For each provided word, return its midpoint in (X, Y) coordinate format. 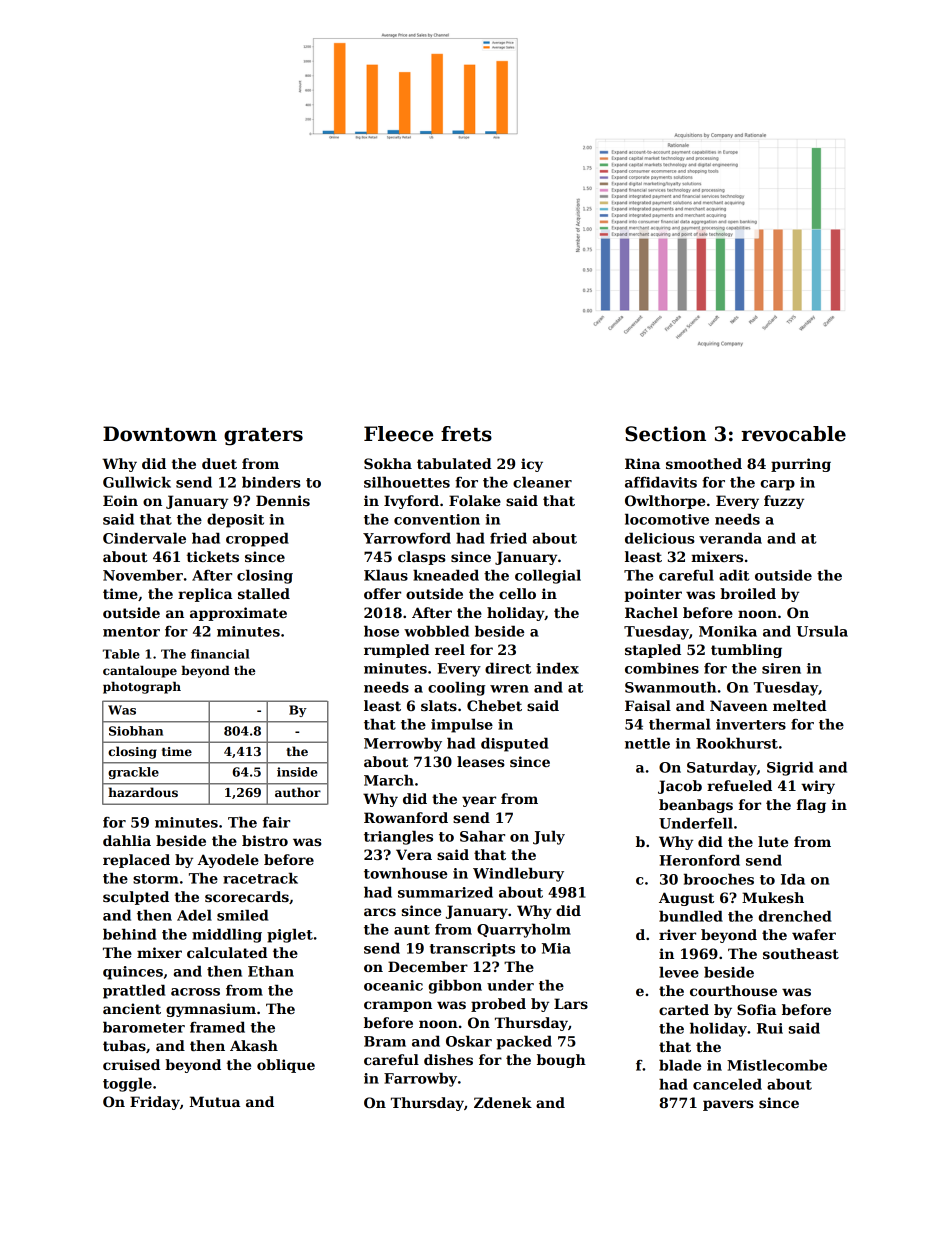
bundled (691, 916)
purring (801, 465)
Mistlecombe (777, 1065)
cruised (131, 1064)
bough (561, 1061)
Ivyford (411, 502)
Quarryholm (524, 931)
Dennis (283, 500)
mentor (131, 632)
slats (439, 705)
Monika (728, 631)
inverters (751, 724)
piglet (290, 936)
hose (381, 631)
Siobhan (136, 731)
